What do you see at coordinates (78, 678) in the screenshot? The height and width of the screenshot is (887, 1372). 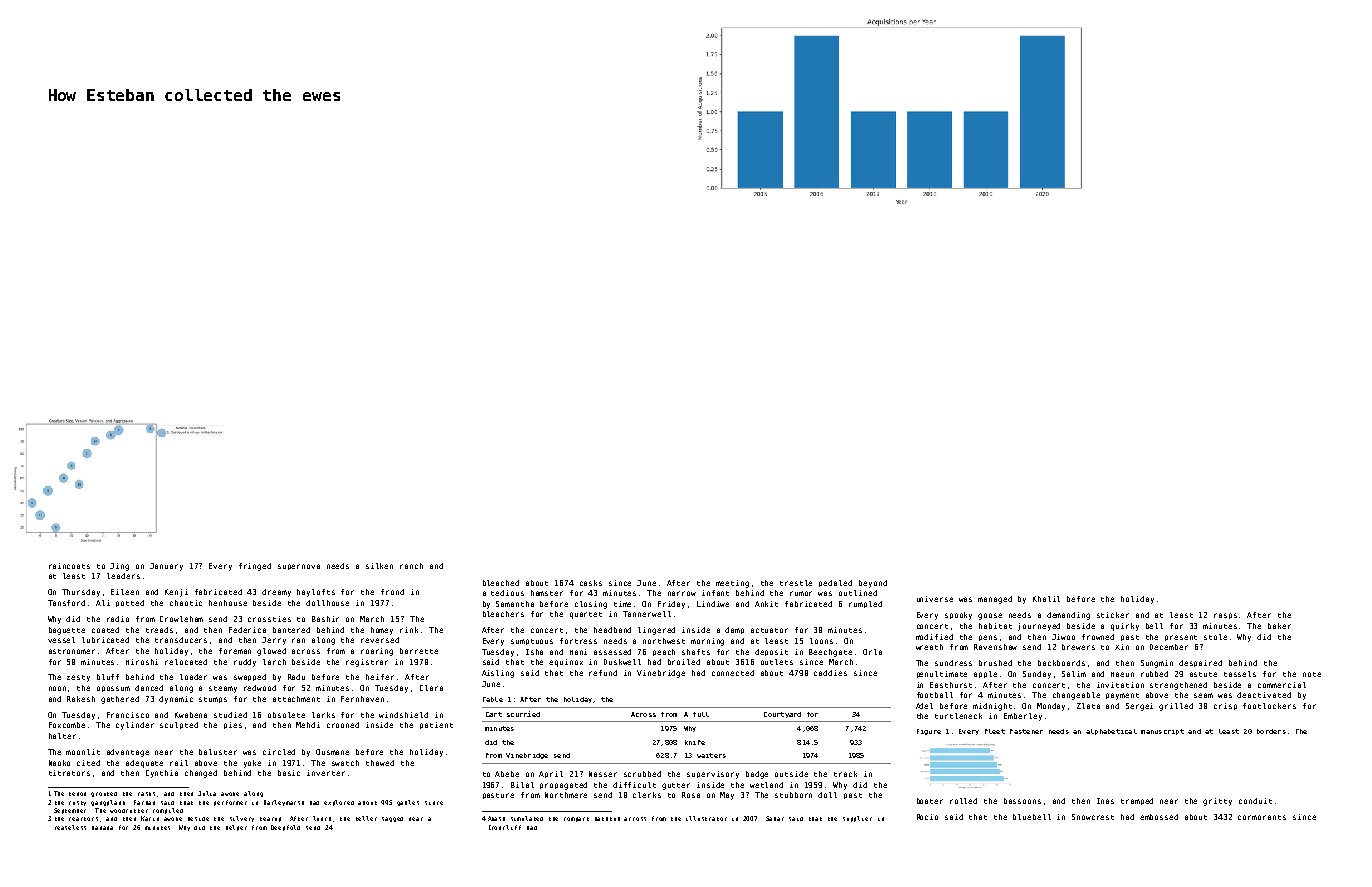 I see `zesty` at bounding box center [78, 678].
